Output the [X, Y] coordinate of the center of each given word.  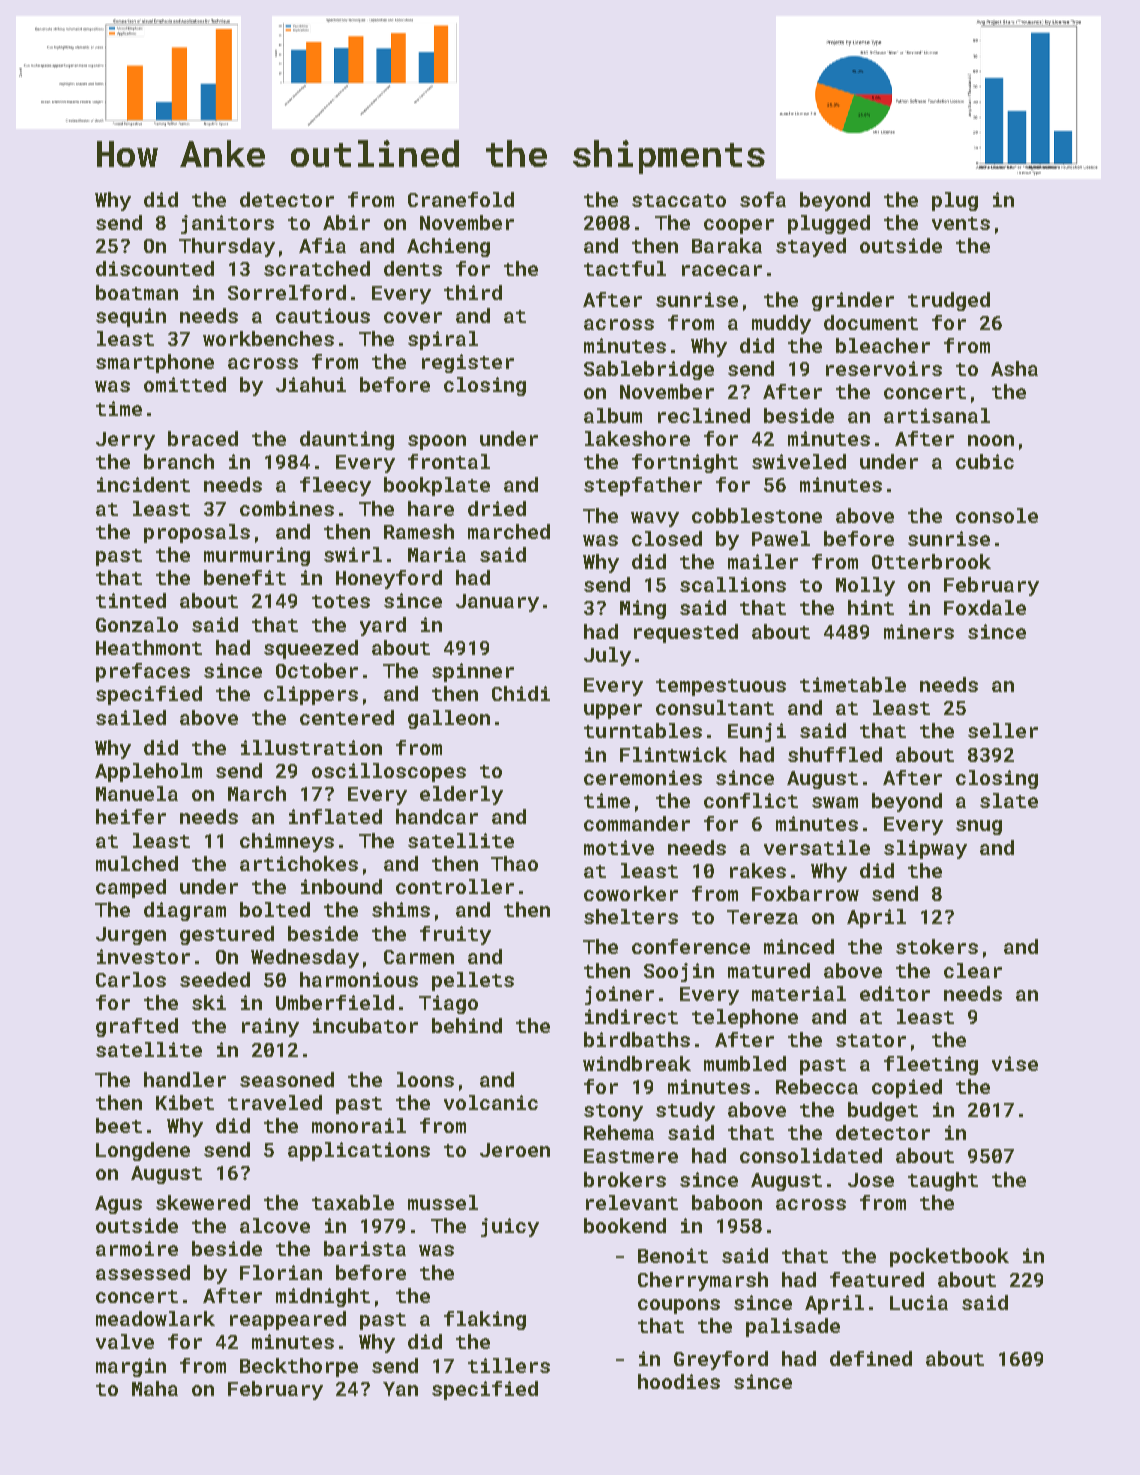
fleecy [335, 486]
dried [497, 508]
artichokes [299, 863]
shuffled [835, 754]
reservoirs [884, 368]
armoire [137, 1248]
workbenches [268, 338]
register [468, 363]
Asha [1014, 368]
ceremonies [643, 777]
